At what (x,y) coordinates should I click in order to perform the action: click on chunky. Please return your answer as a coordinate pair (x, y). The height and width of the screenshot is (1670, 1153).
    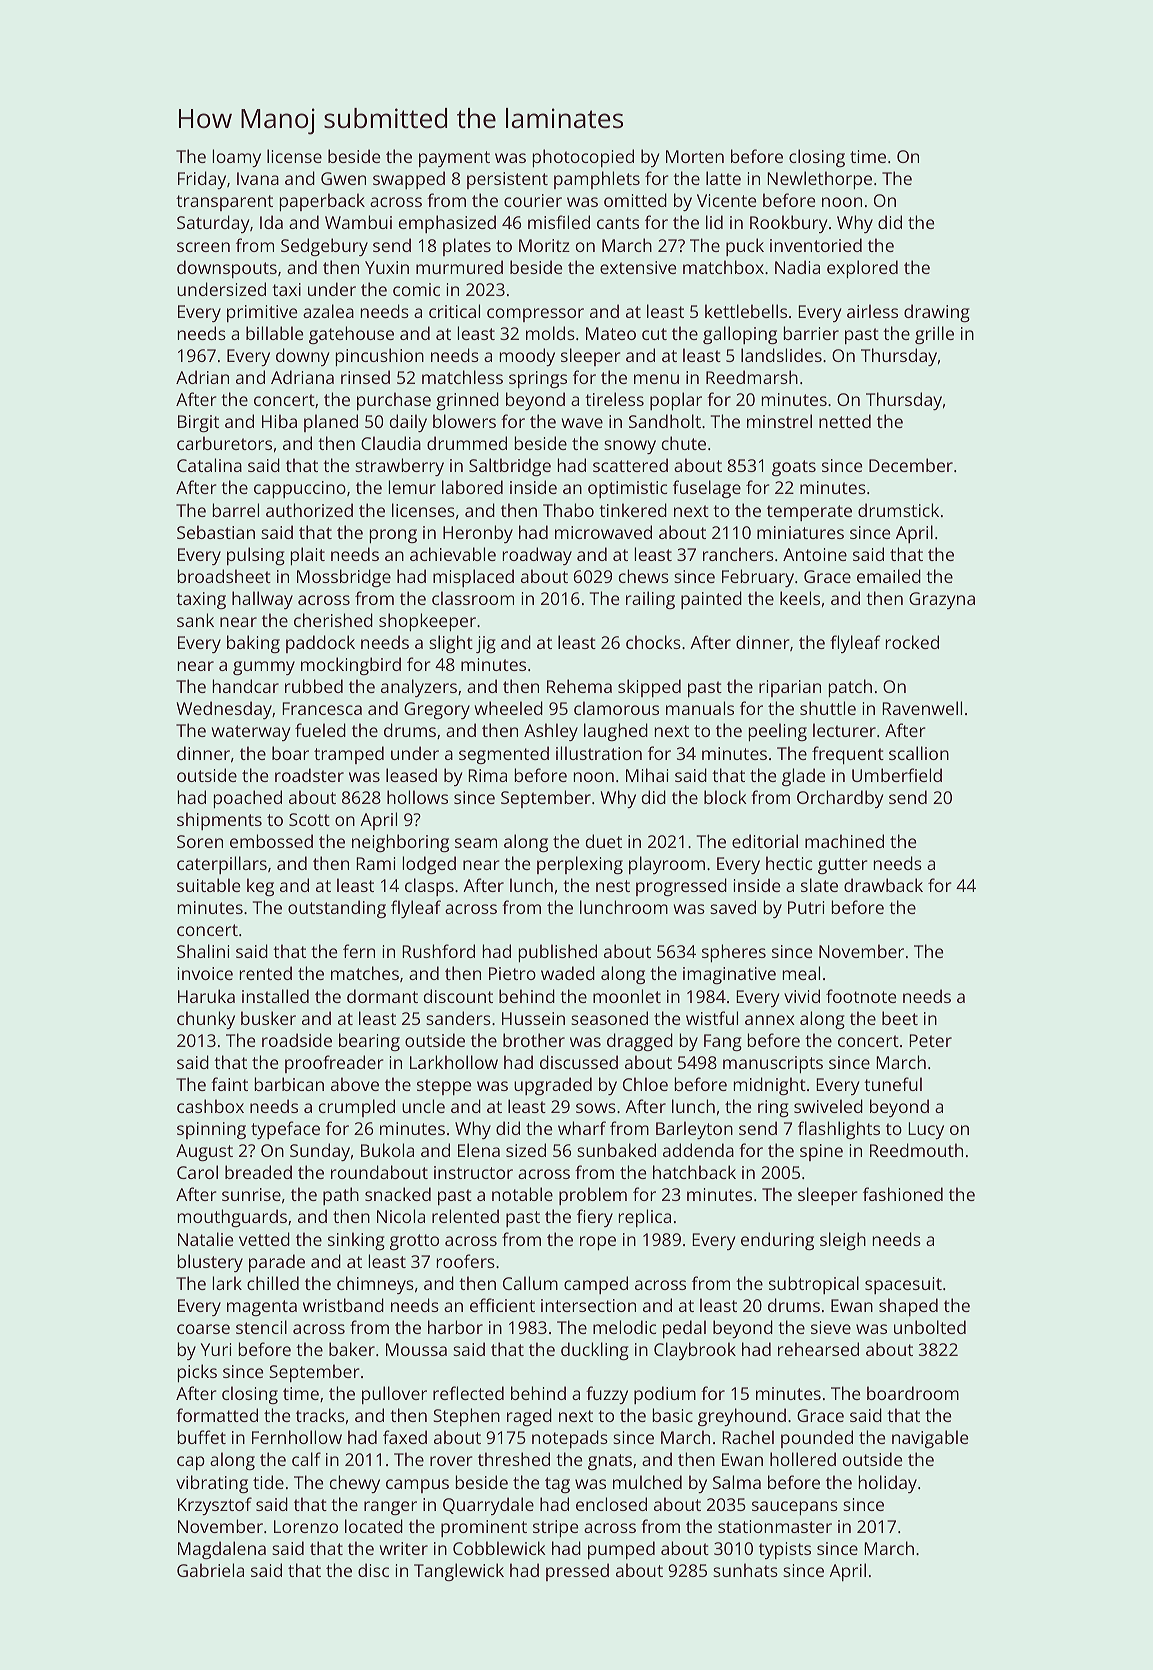
    Looking at the image, I should click on (206, 1020).
